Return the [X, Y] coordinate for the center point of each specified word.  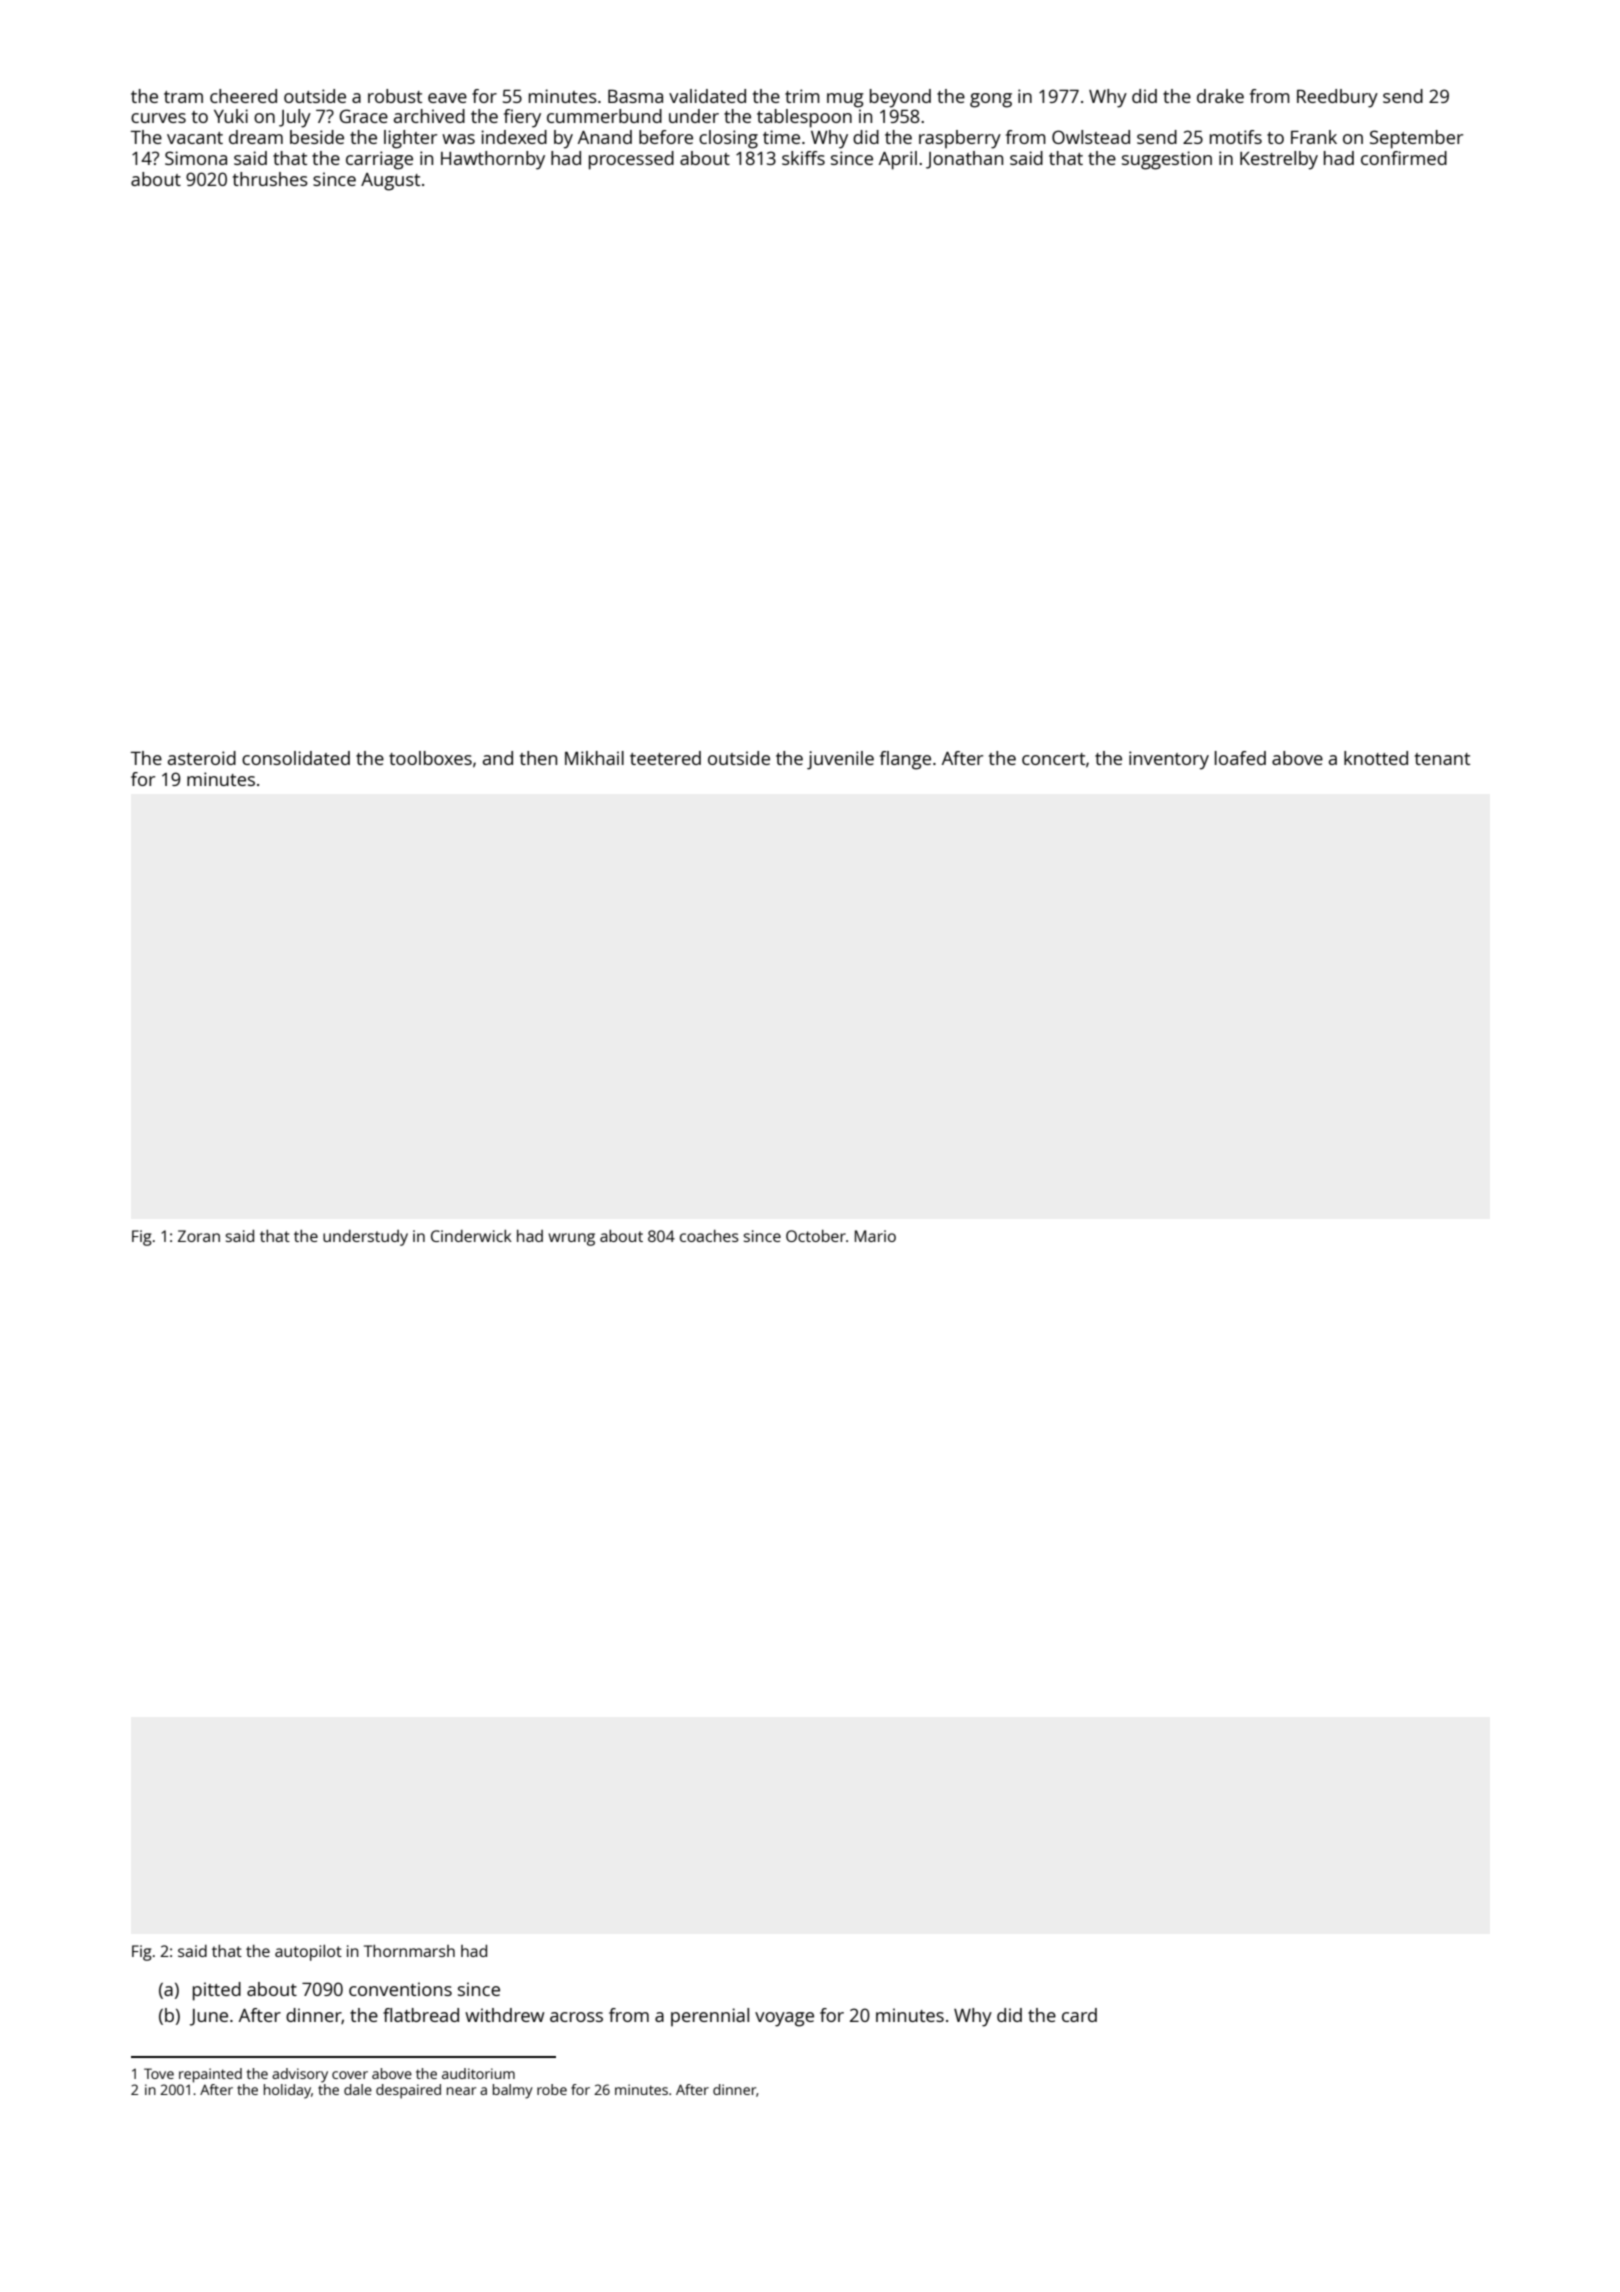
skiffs [803, 158]
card [1079, 2015]
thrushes [270, 179]
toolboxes [430, 758]
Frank [1314, 137]
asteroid [202, 758]
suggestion [1167, 160]
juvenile [840, 760]
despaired [408, 2091]
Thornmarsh [409, 1951]
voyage [784, 2019]
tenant [1442, 759]
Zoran [199, 1236]
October [816, 1236]
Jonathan [964, 160]
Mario [875, 1236]
